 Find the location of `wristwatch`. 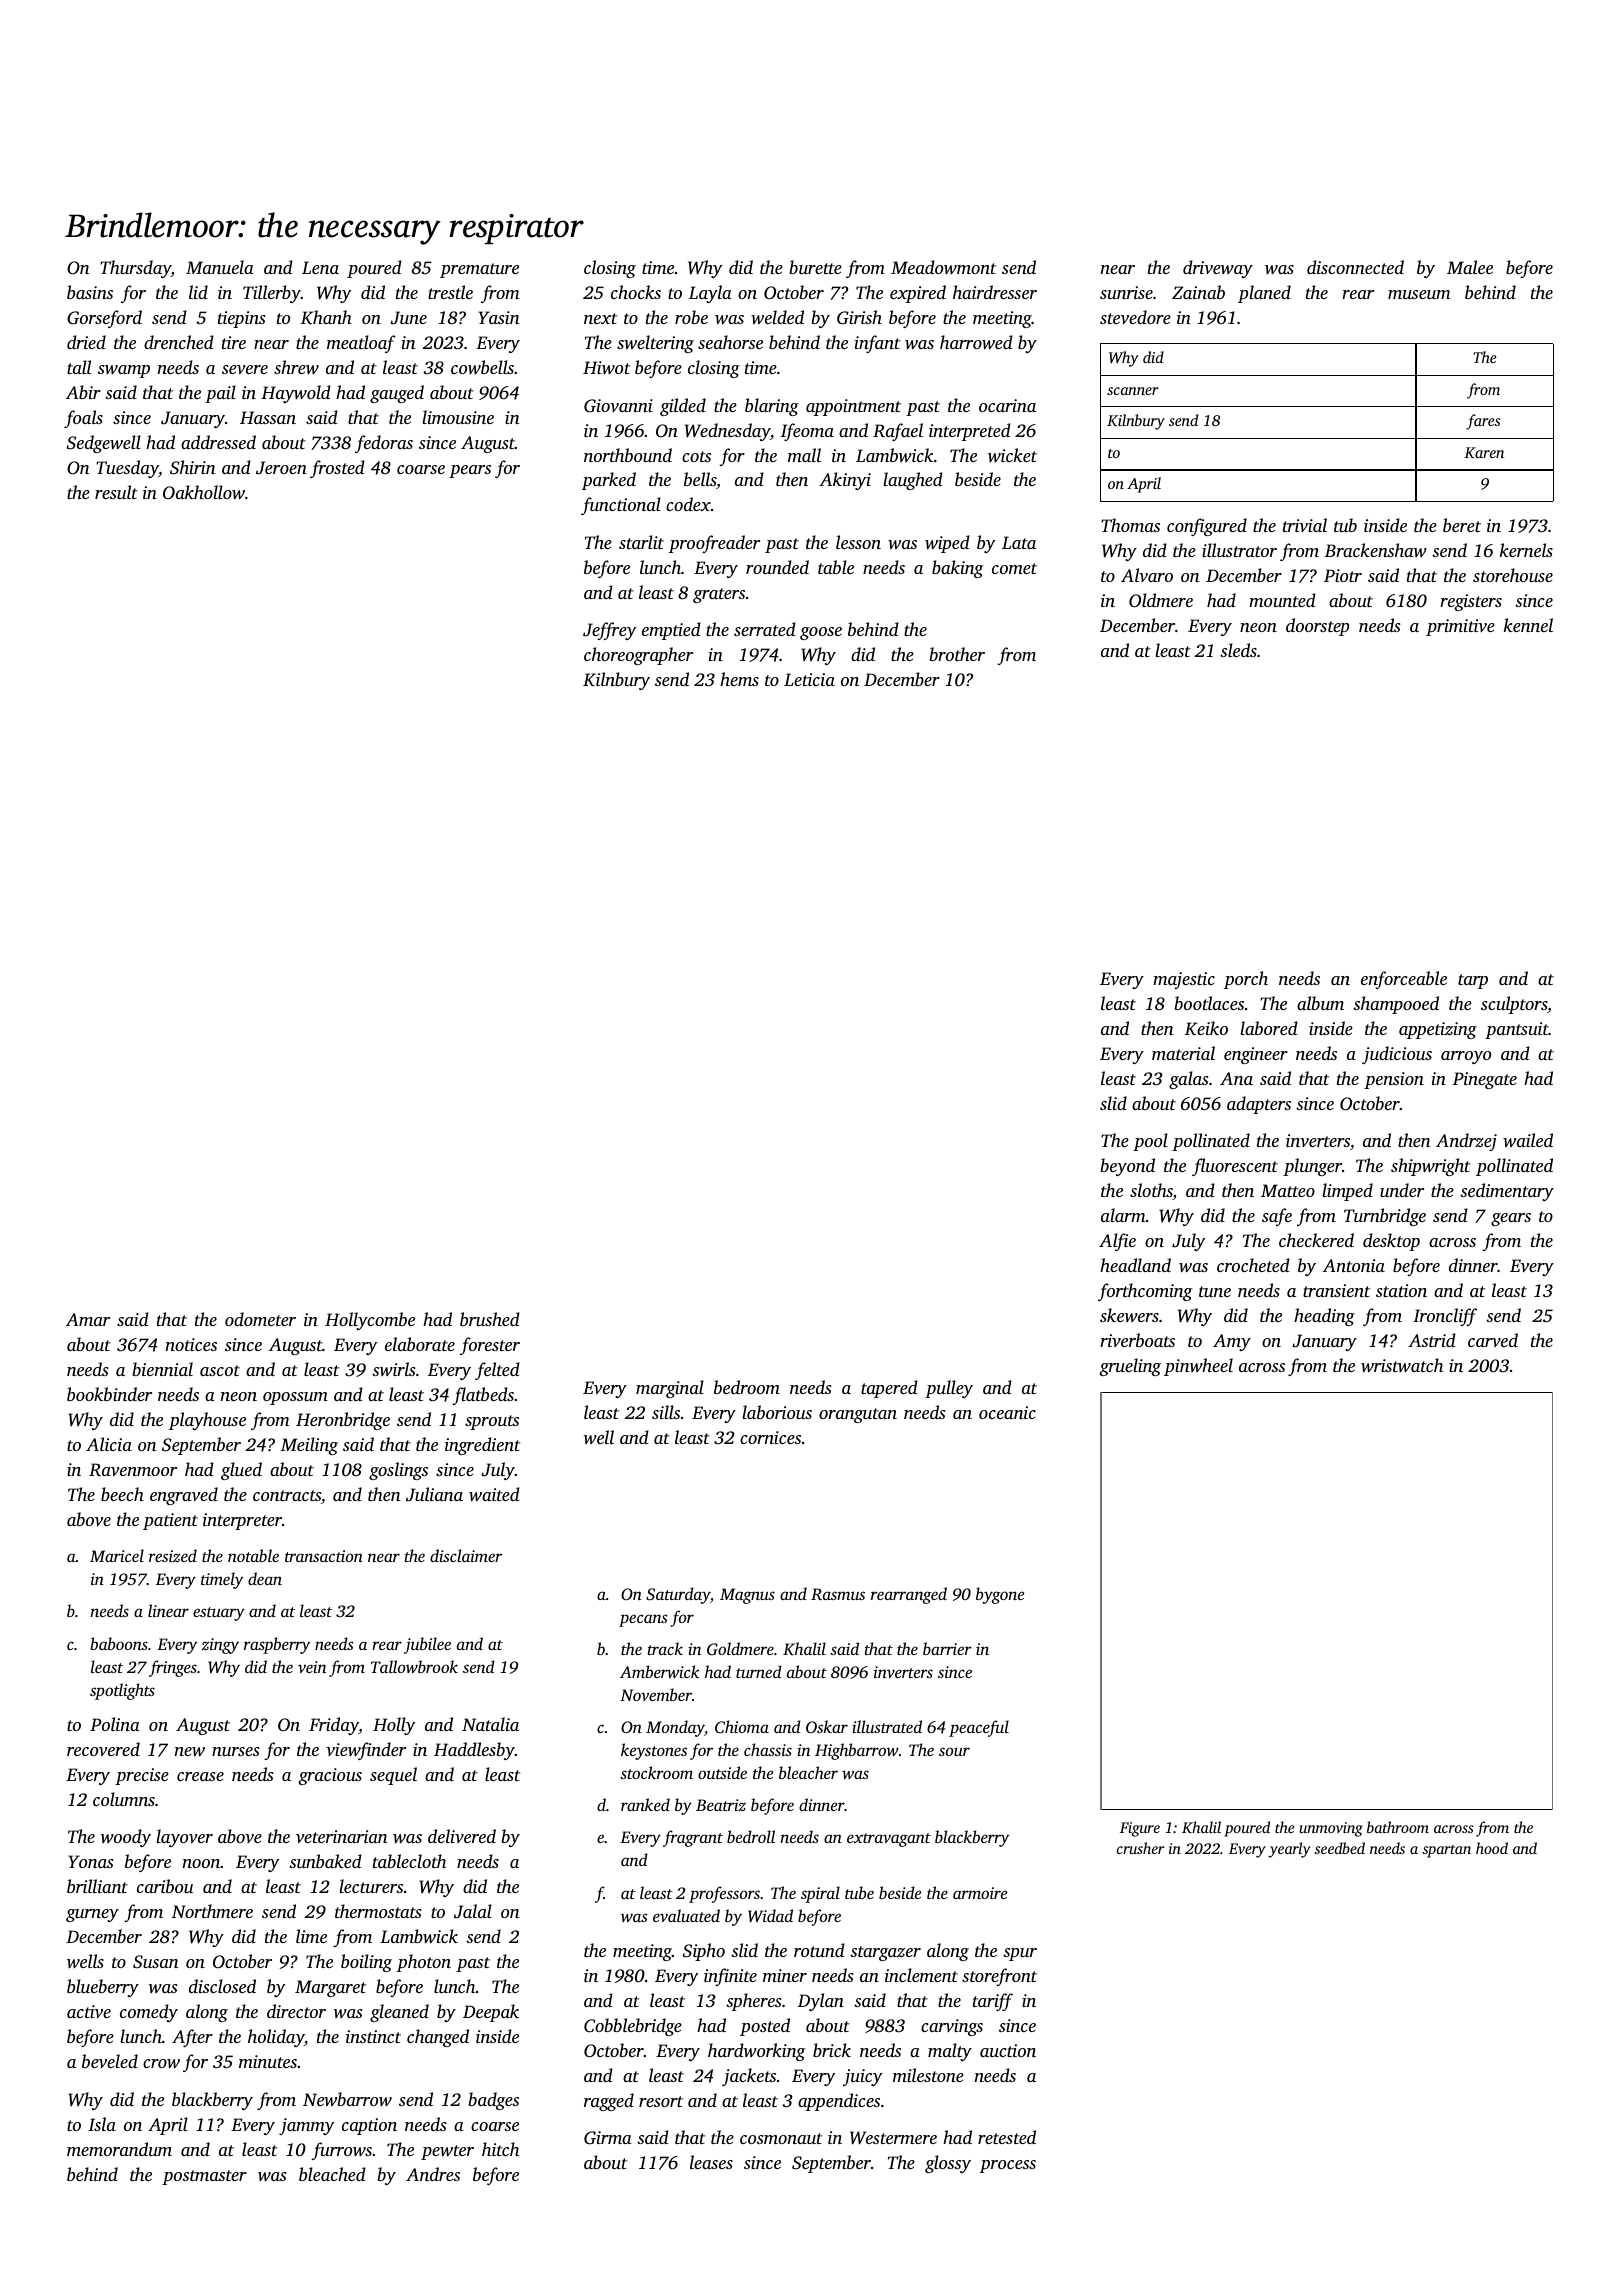

wristwatch is located at coordinates (1402, 1365).
